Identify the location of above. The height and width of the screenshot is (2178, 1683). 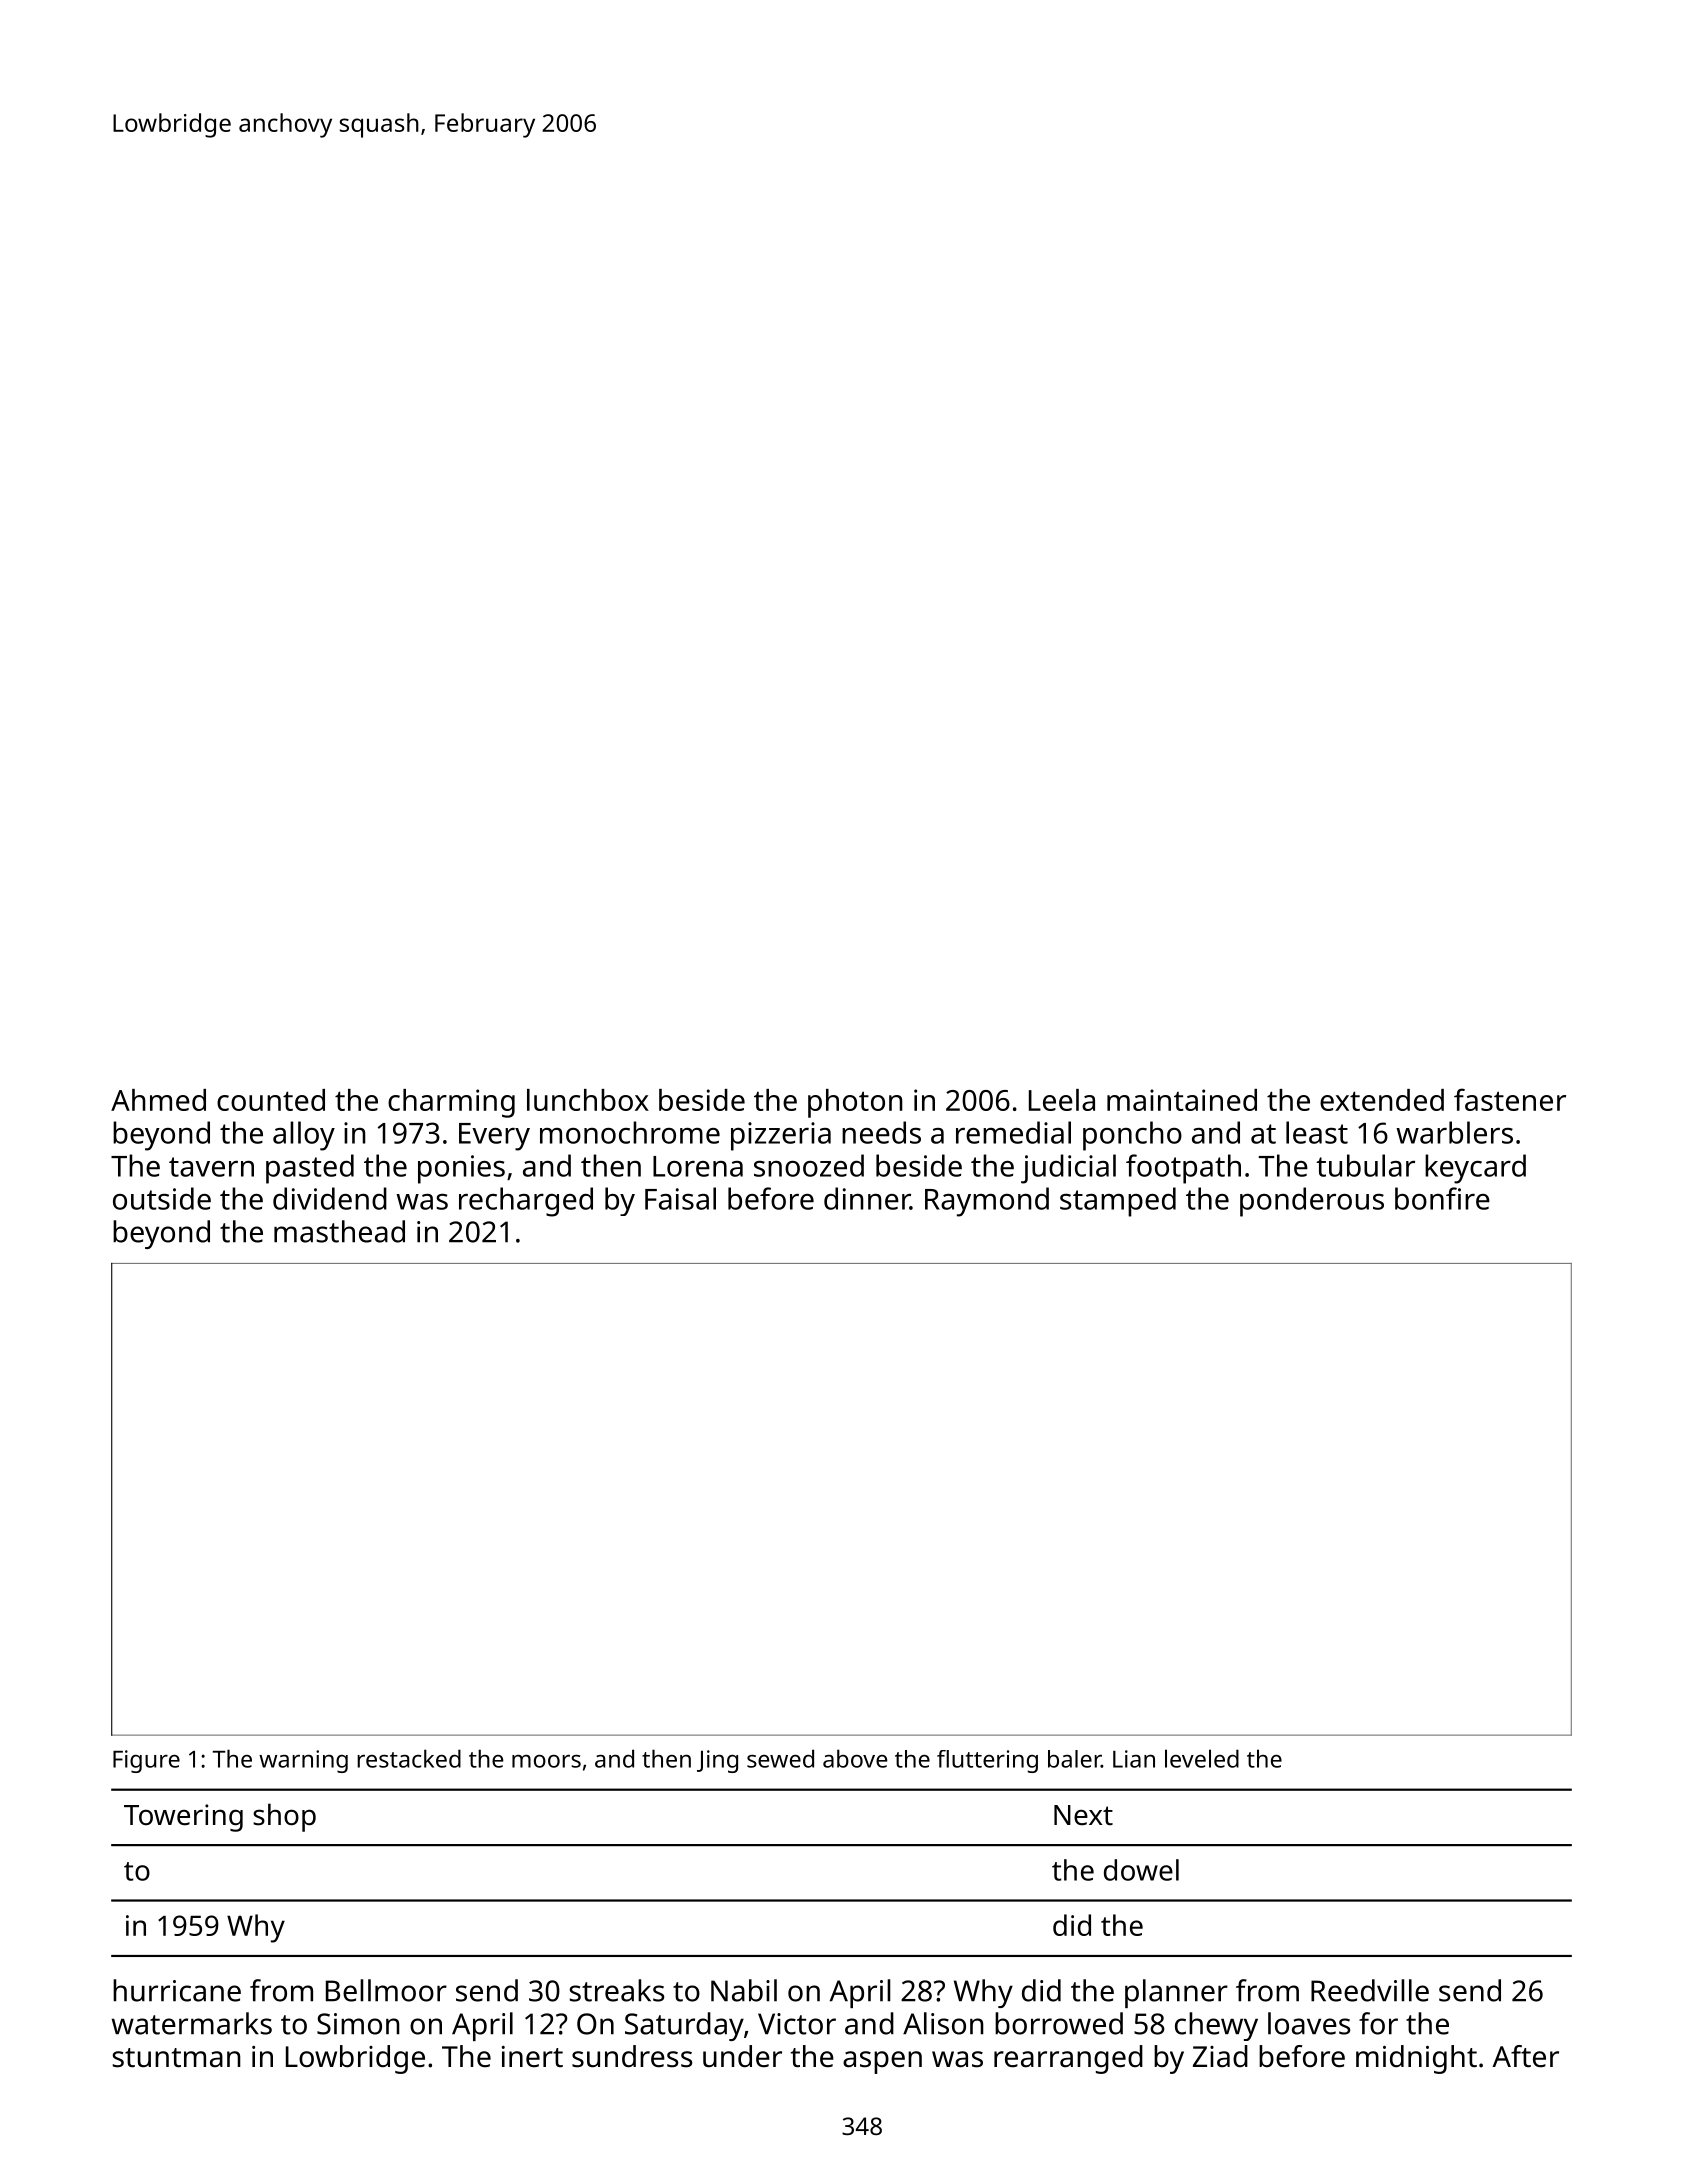
(855, 1758).
